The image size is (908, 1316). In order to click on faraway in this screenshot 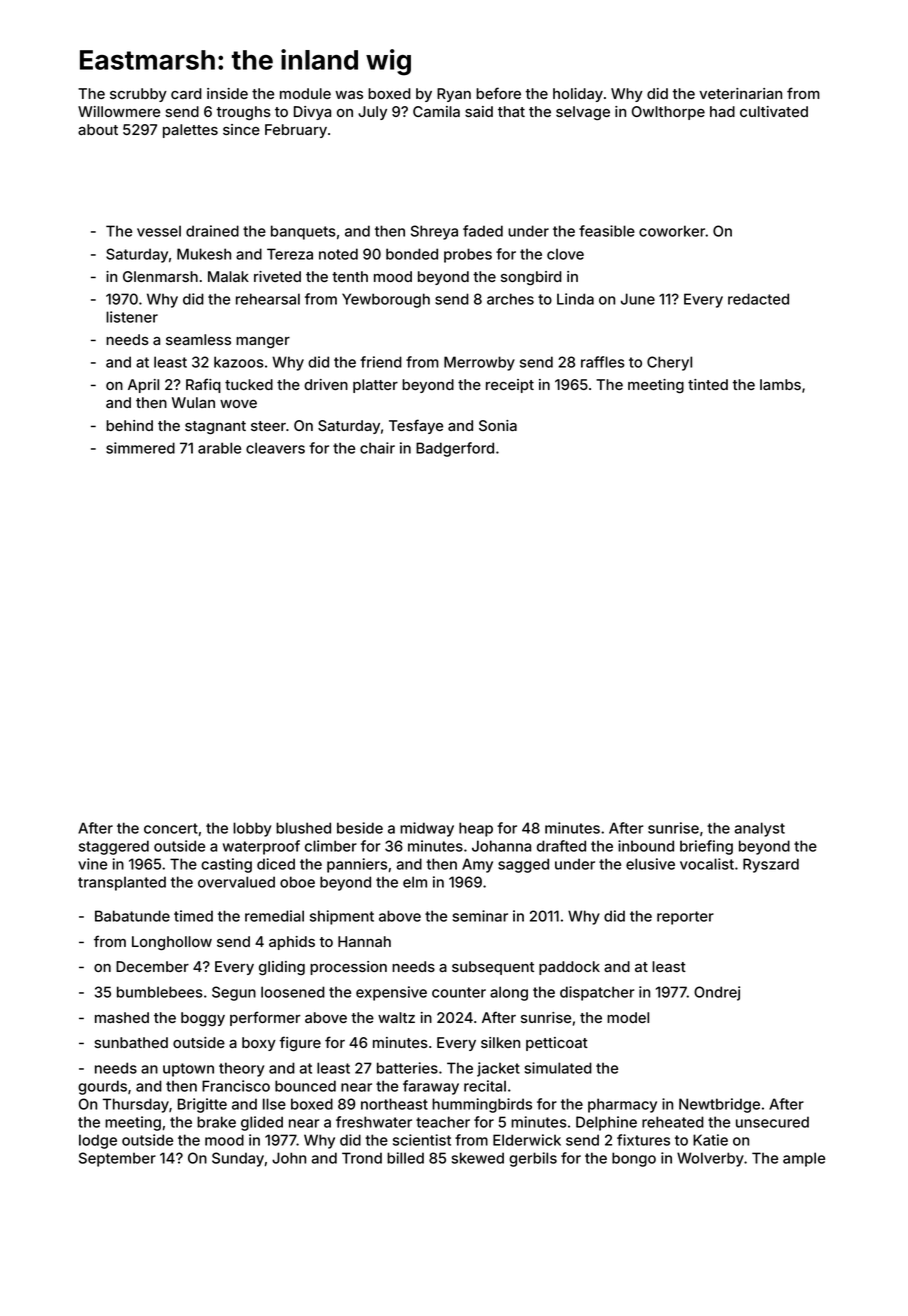, I will do `click(431, 1087)`.
